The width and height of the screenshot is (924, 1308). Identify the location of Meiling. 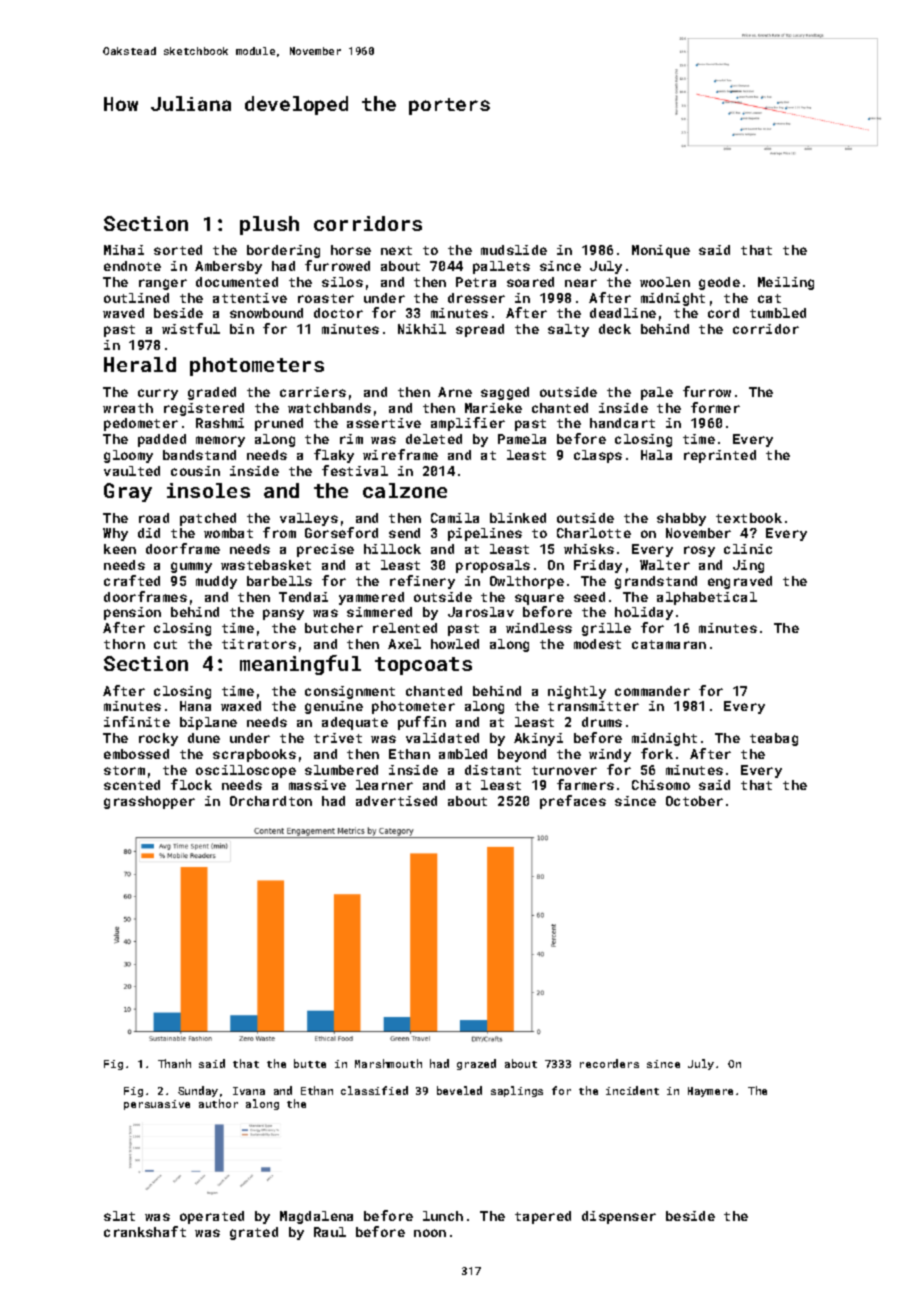
(786, 283).
